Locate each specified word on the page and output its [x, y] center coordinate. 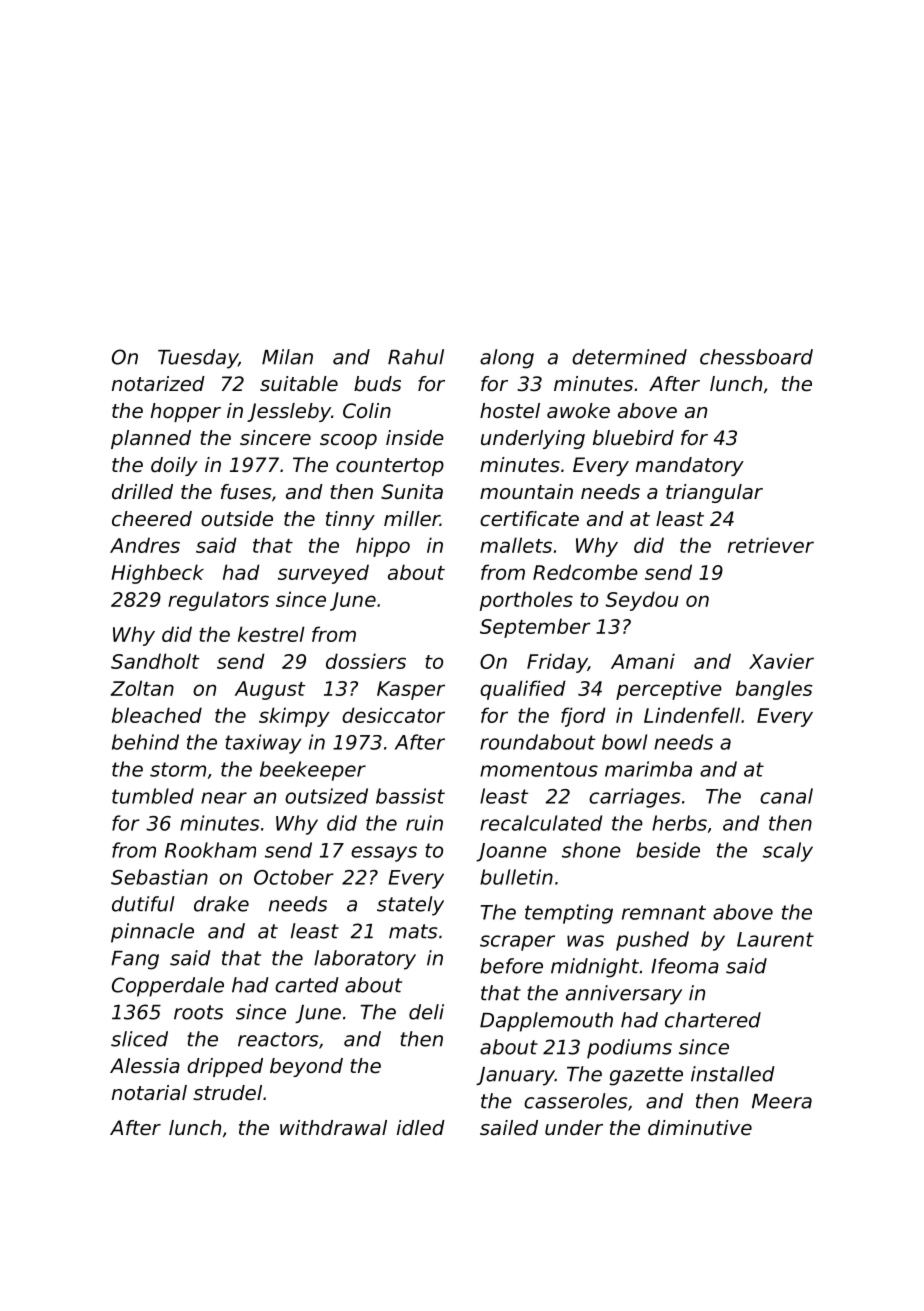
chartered [713, 1020]
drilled [142, 492]
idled [421, 1127]
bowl [624, 742]
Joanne [511, 852]
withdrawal [333, 1128]
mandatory [690, 466]
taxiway [263, 744]
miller [412, 518]
